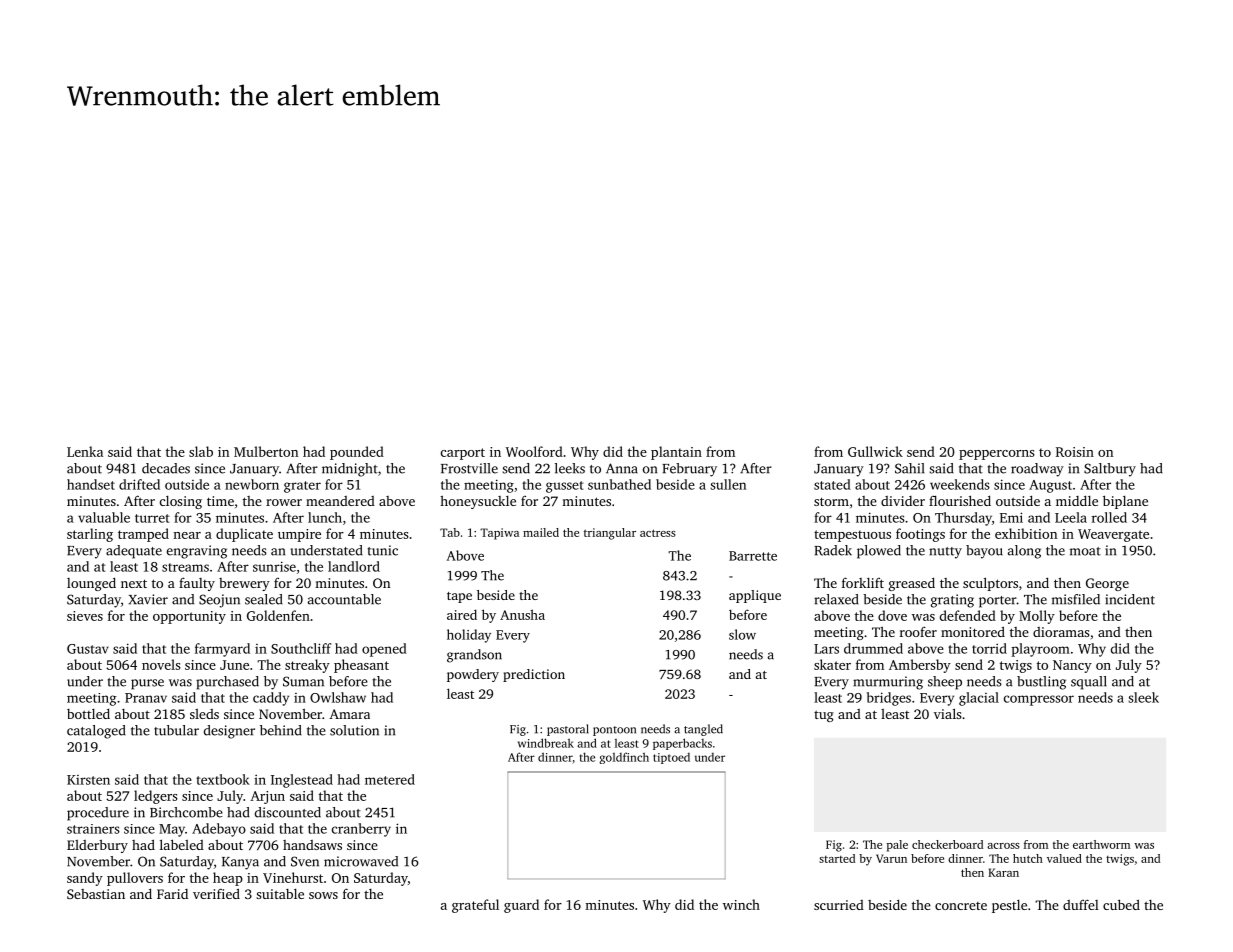 The width and height of the page is (1233, 952). I want to click on labeled, so click(182, 844).
